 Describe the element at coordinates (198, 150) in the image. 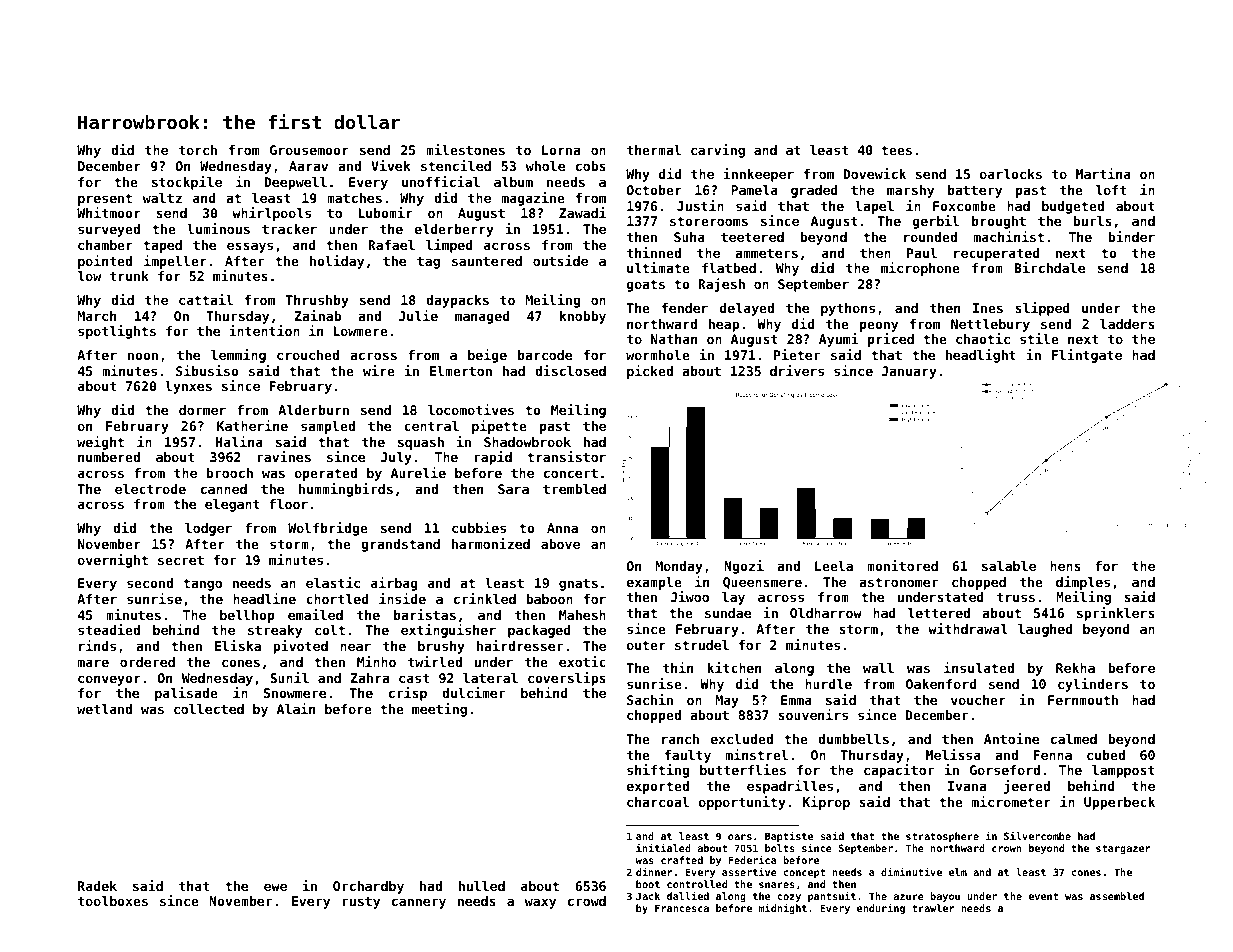

I see `torch` at that location.
